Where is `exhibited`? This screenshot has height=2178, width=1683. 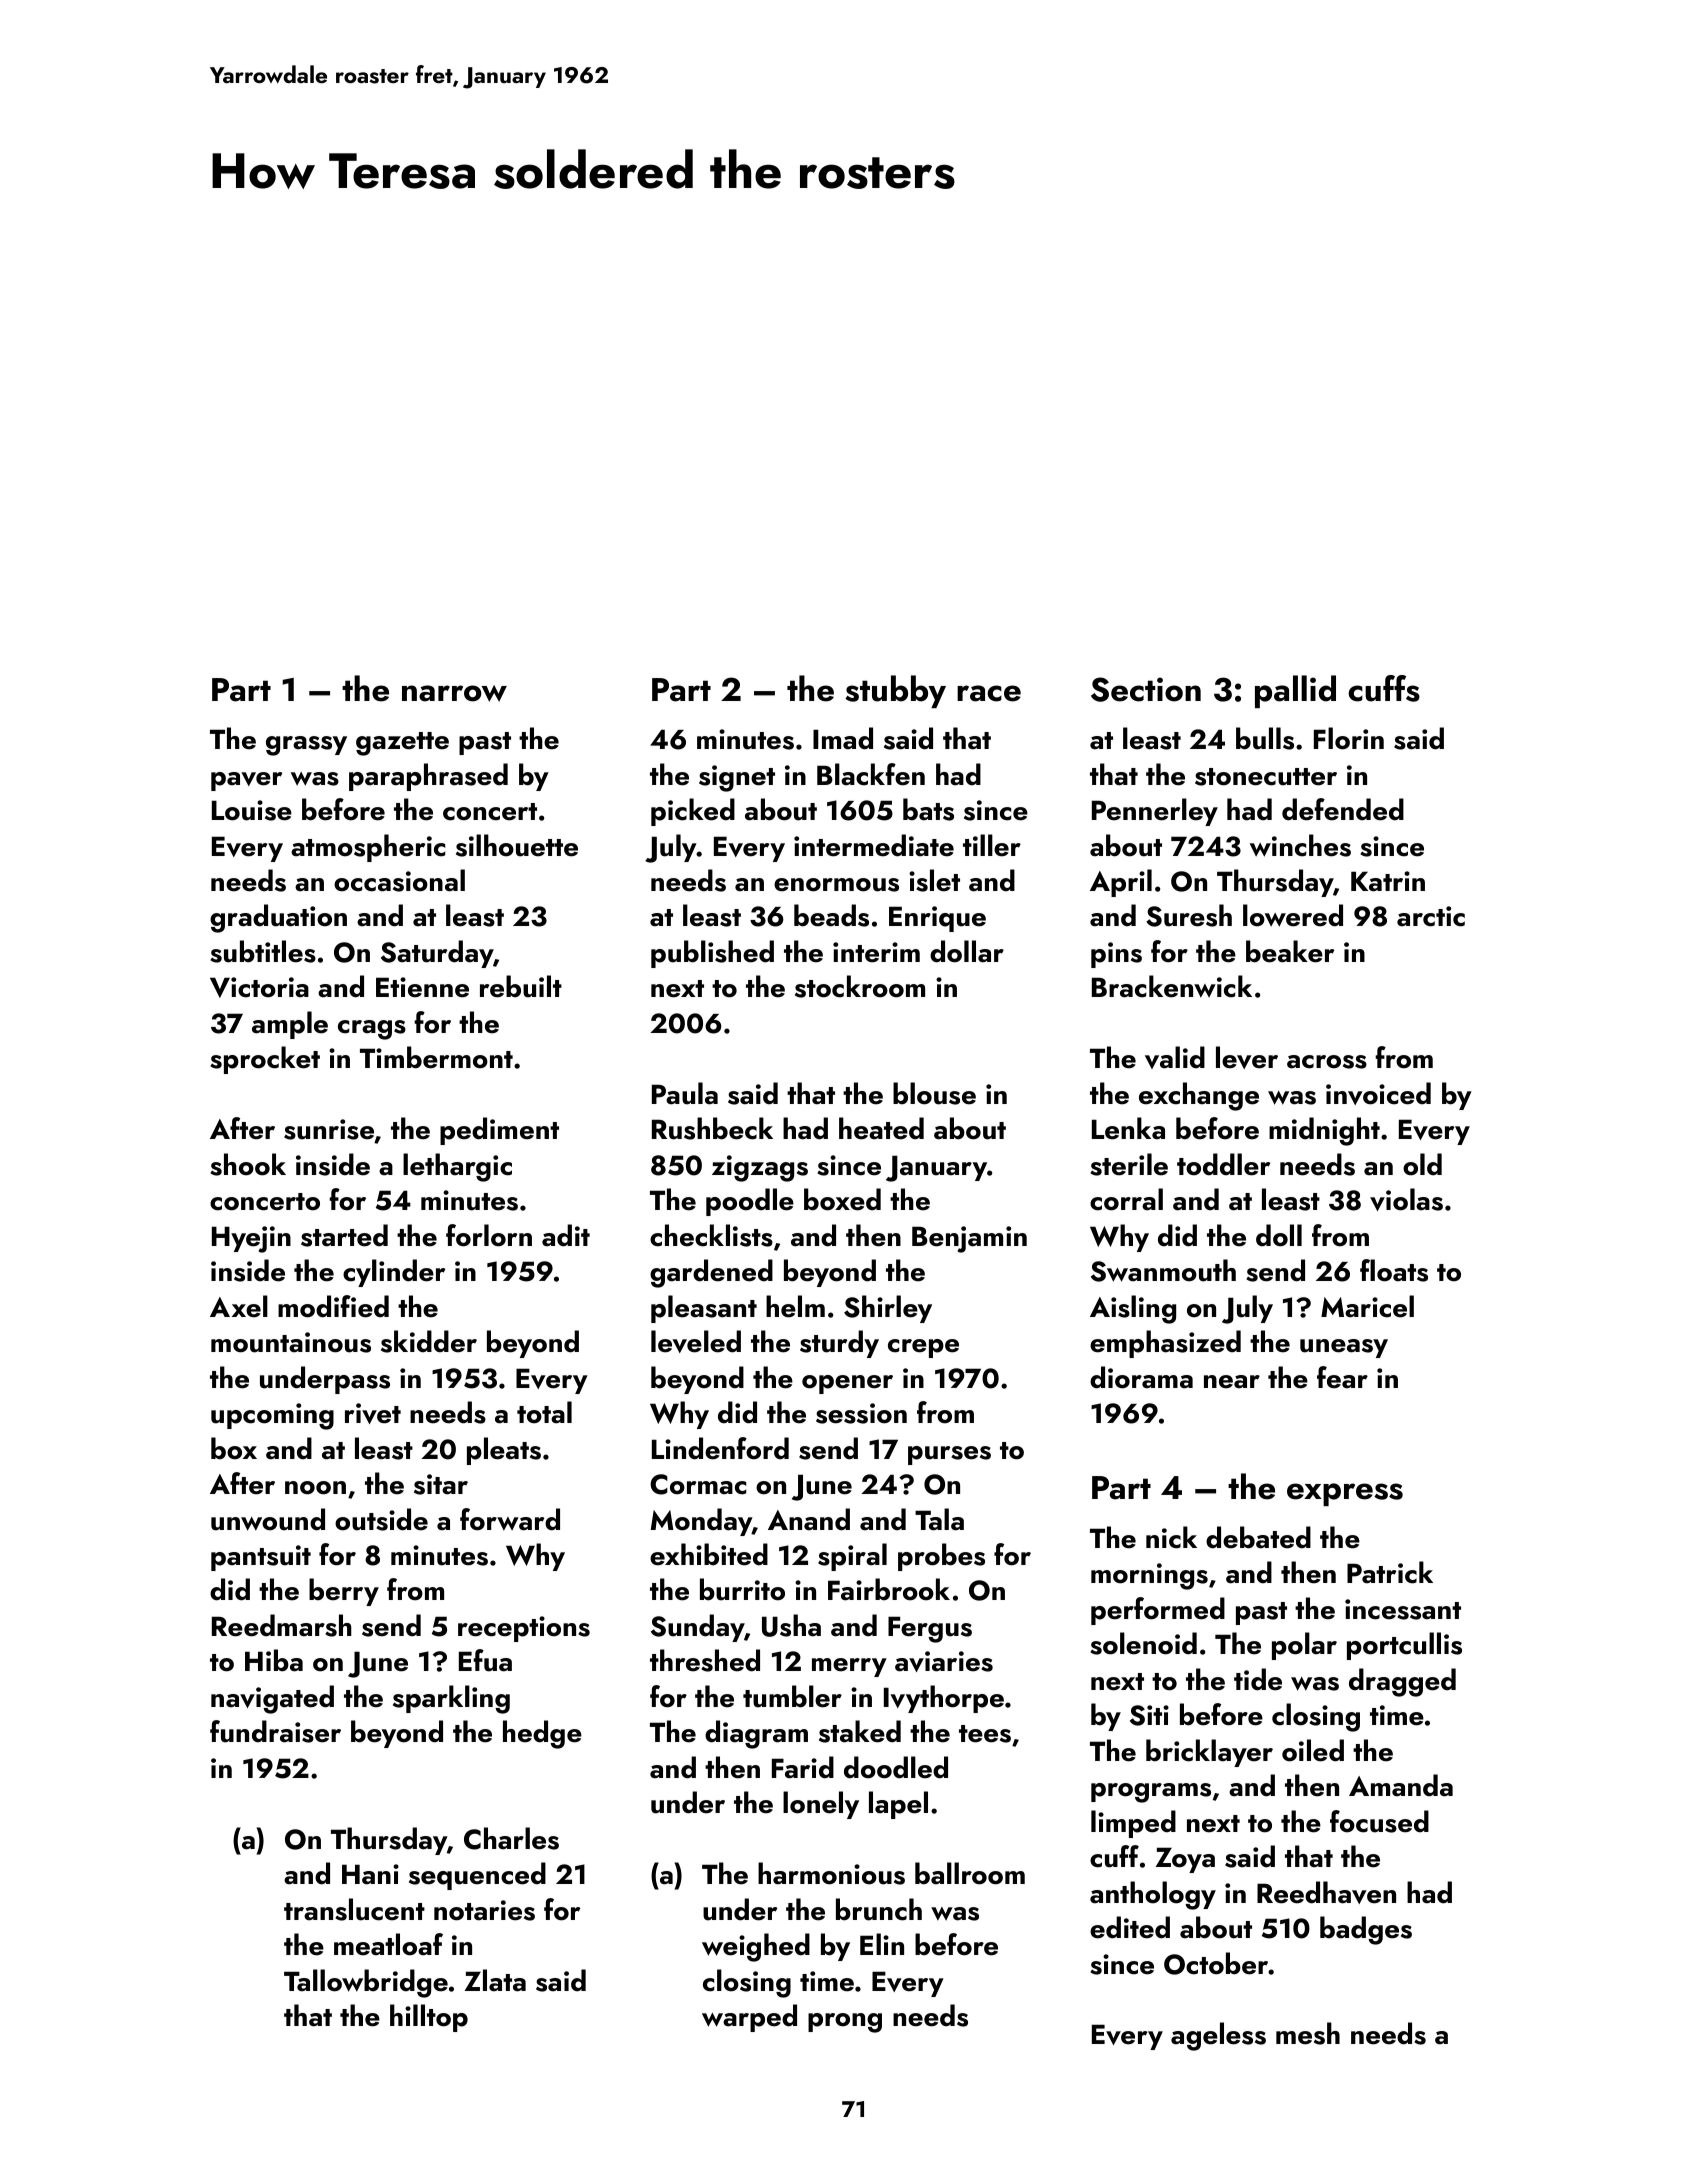
exhibited is located at coordinates (709, 1554).
